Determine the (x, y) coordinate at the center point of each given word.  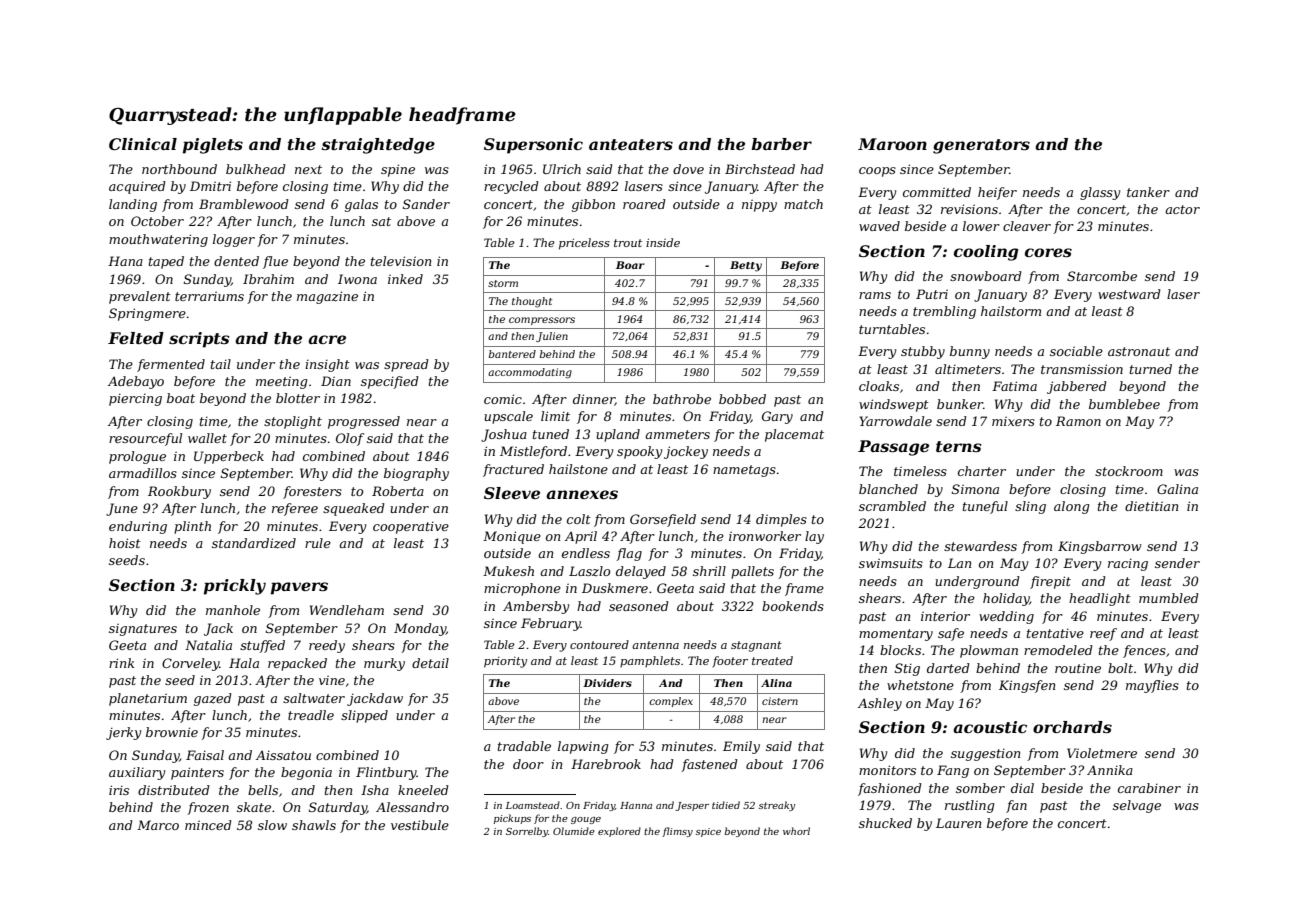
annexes (582, 494)
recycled (511, 187)
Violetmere (1102, 753)
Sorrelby (527, 832)
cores (1048, 252)
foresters (312, 492)
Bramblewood (244, 204)
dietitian (1151, 506)
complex (671, 702)
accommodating (530, 373)
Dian (336, 381)
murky (384, 664)
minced (208, 825)
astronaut (1139, 351)
